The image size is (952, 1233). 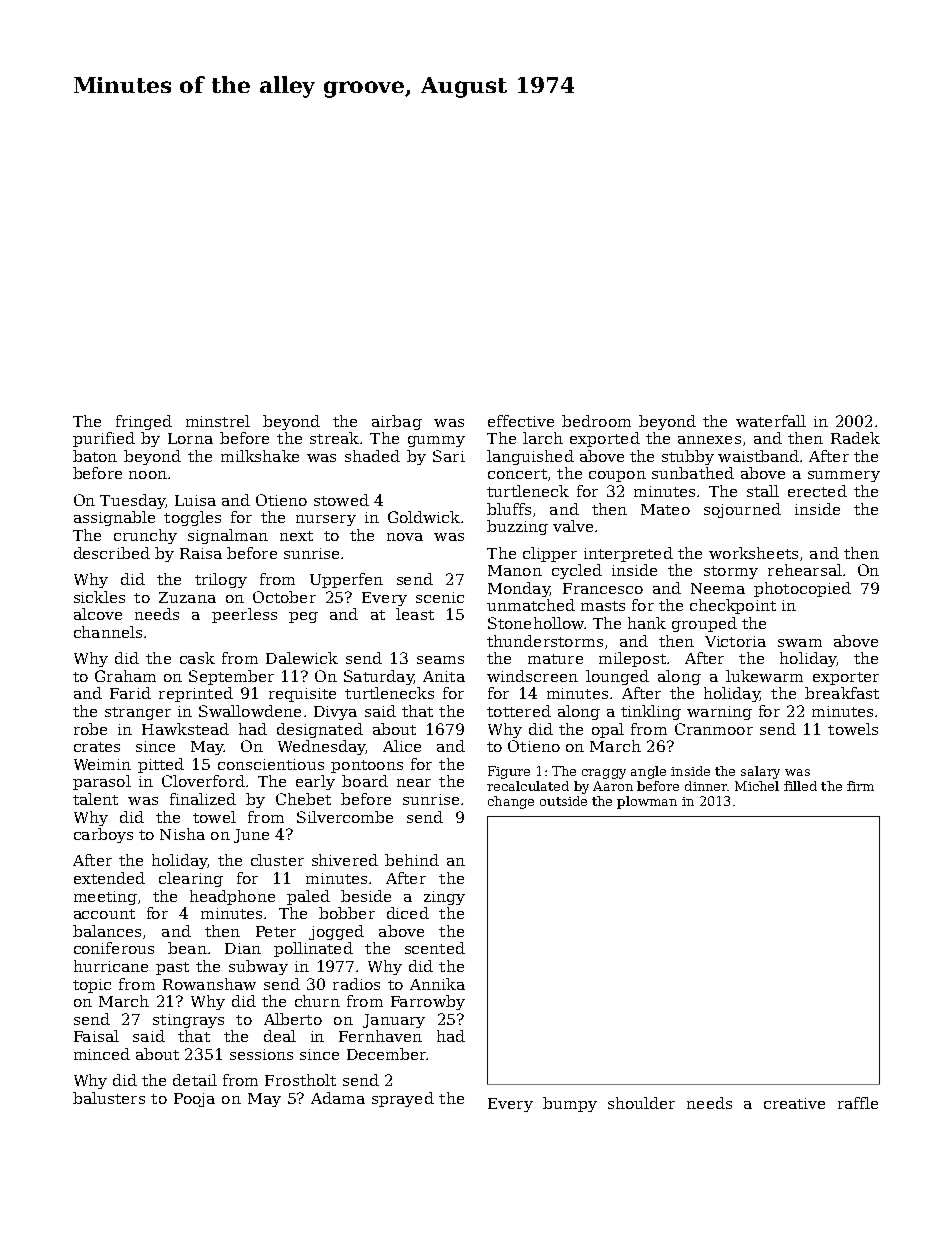 What do you see at coordinates (573, 526) in the image?
I see `valve` at bounding box center [573, 526].
